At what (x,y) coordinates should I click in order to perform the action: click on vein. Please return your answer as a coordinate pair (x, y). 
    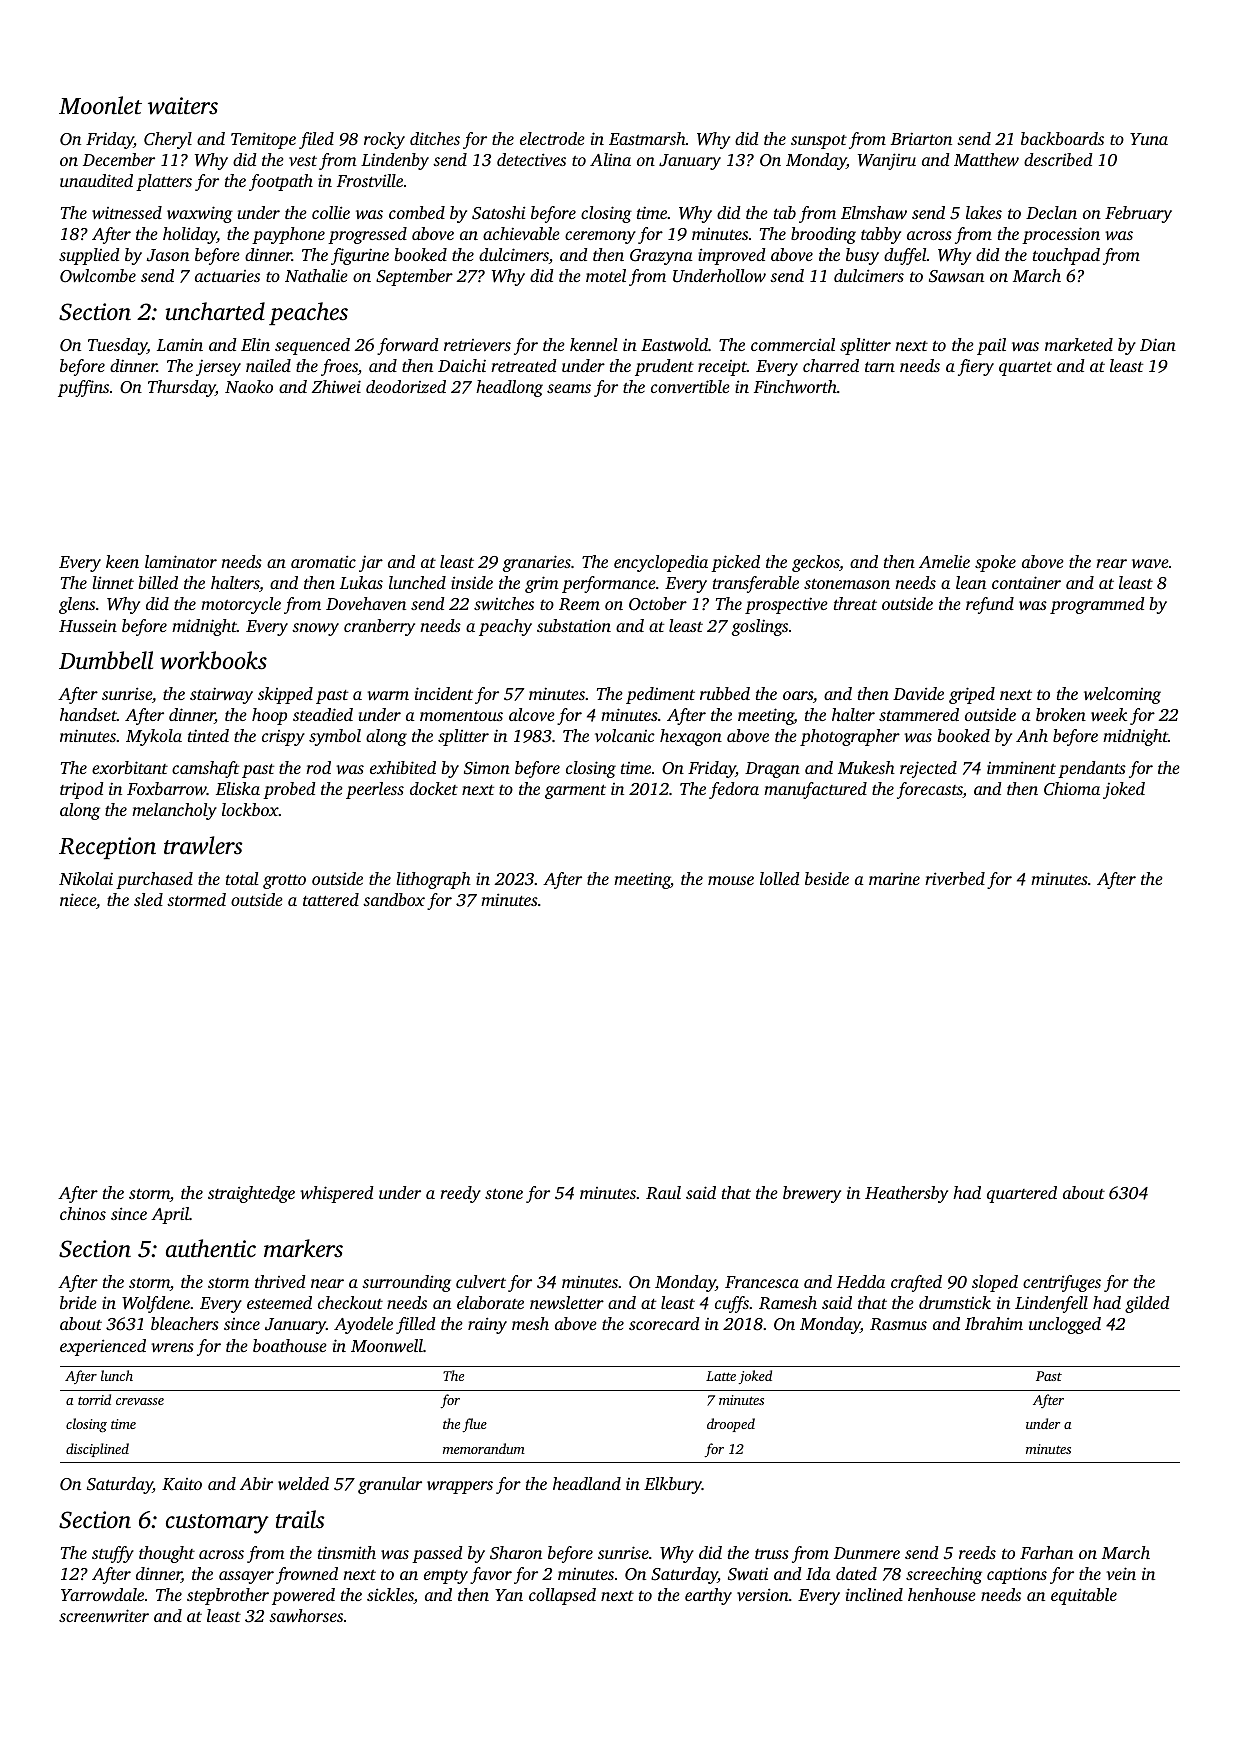
    Looking at the image, I should click on (1121, 1573).
